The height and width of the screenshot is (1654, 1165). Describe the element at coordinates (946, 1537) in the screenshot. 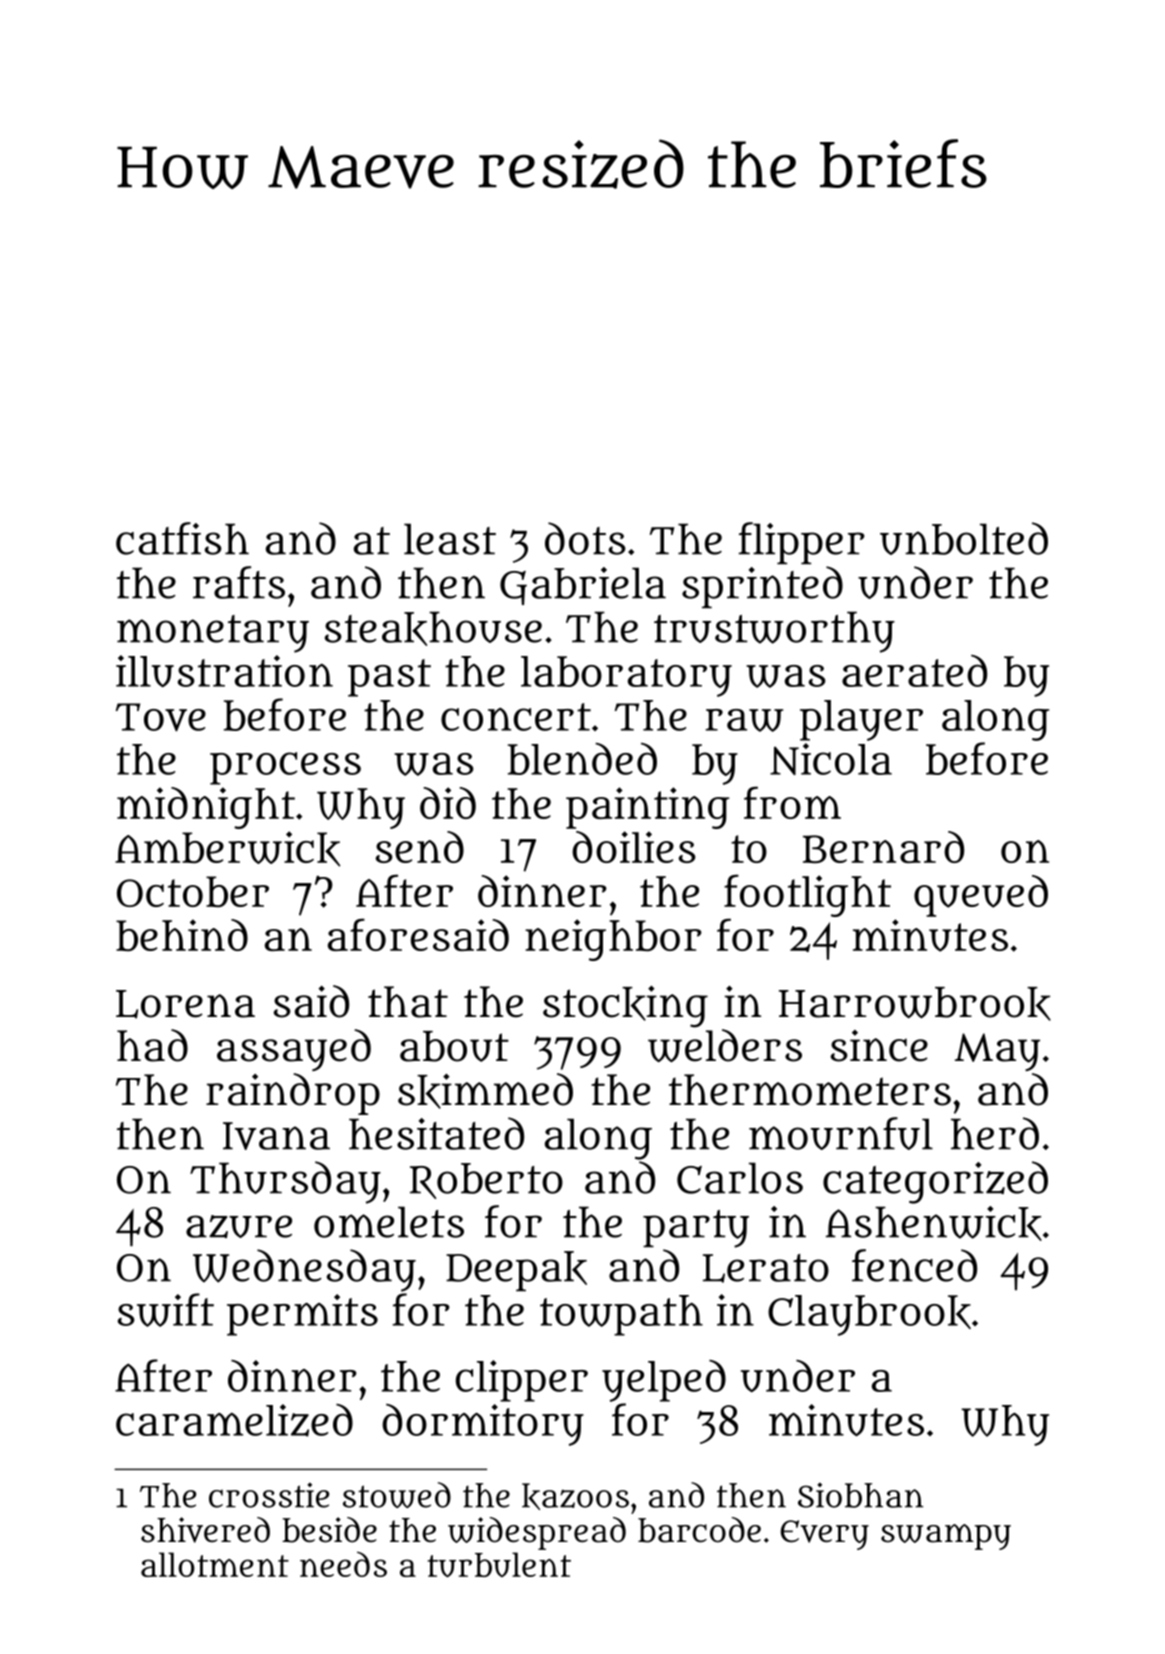

I see `swampy` at that location.
